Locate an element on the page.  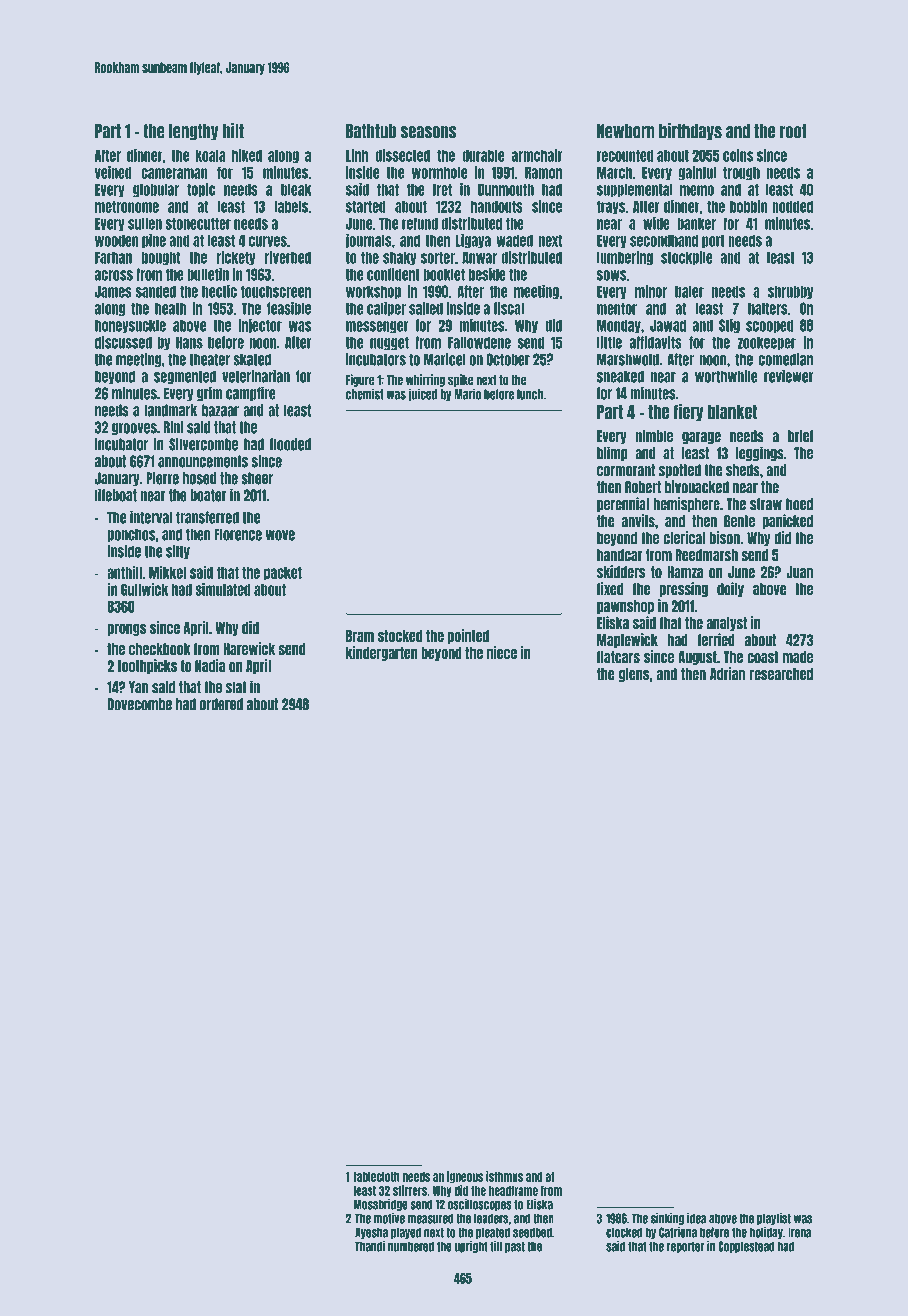
rickety is located at coordinates (236, 258).
